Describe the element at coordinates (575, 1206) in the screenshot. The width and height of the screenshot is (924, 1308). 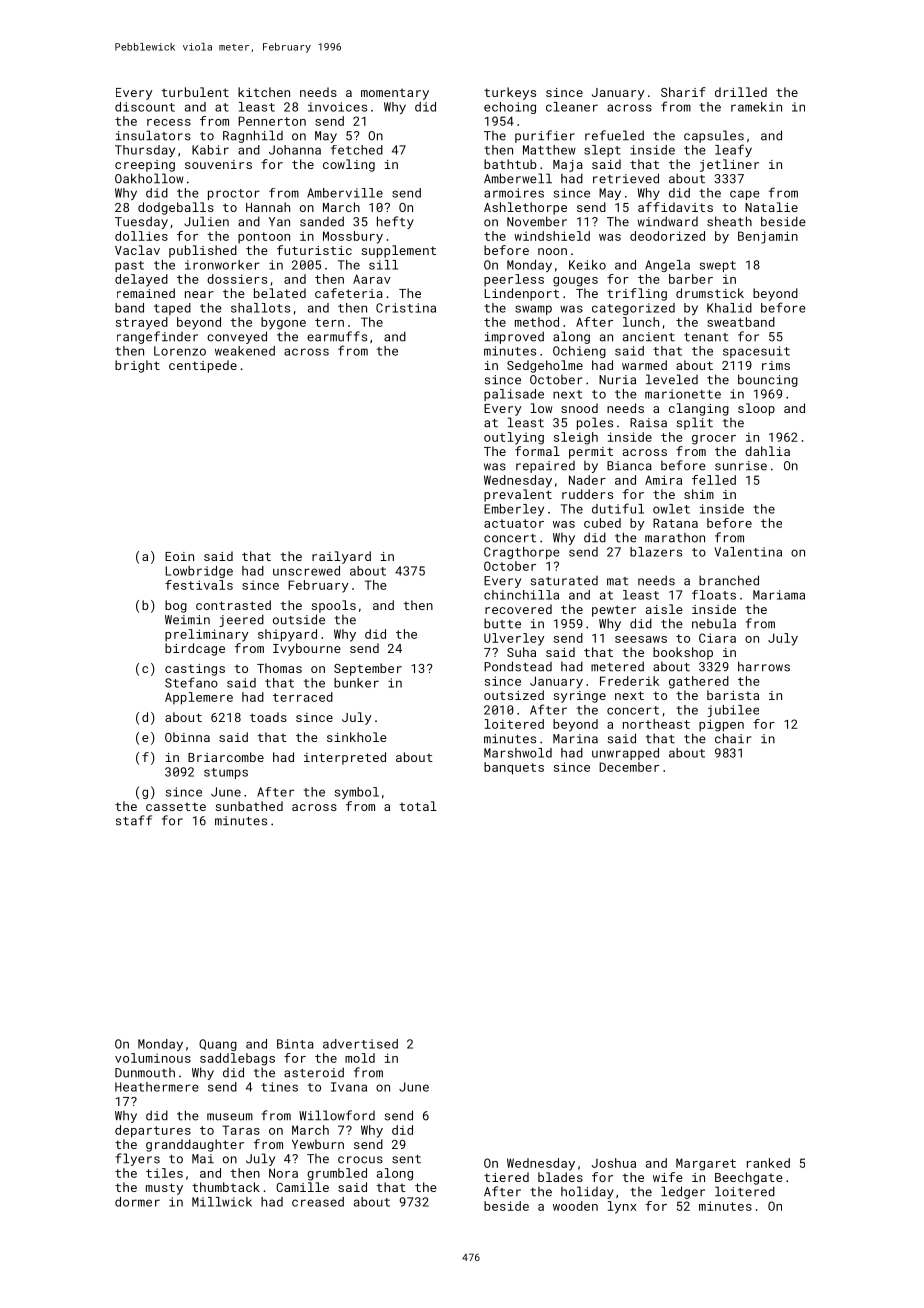
I see `wooden` at that location.
